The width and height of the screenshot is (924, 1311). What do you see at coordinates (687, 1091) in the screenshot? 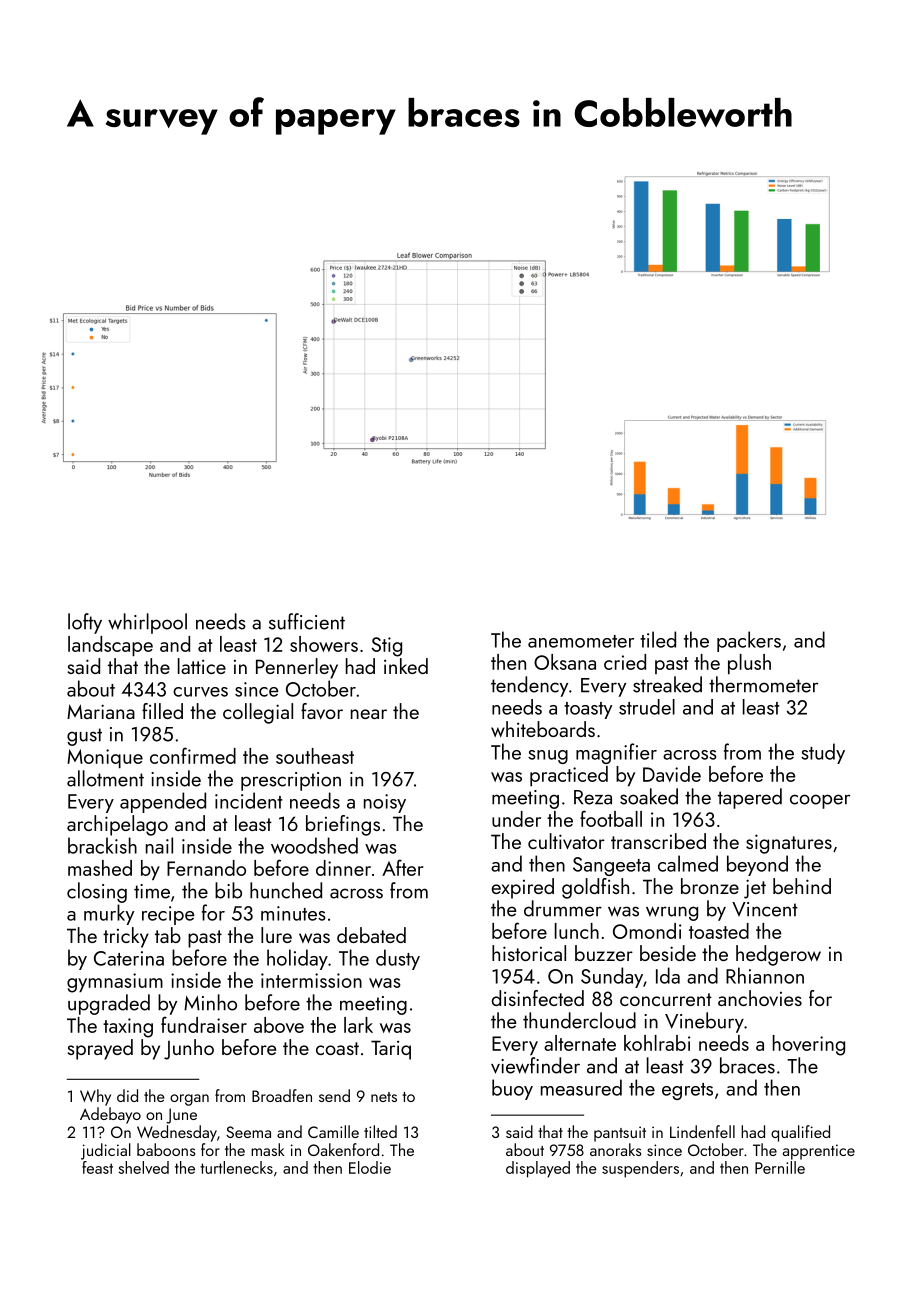
I see `egrets` at bounding box center [687, 1091].
